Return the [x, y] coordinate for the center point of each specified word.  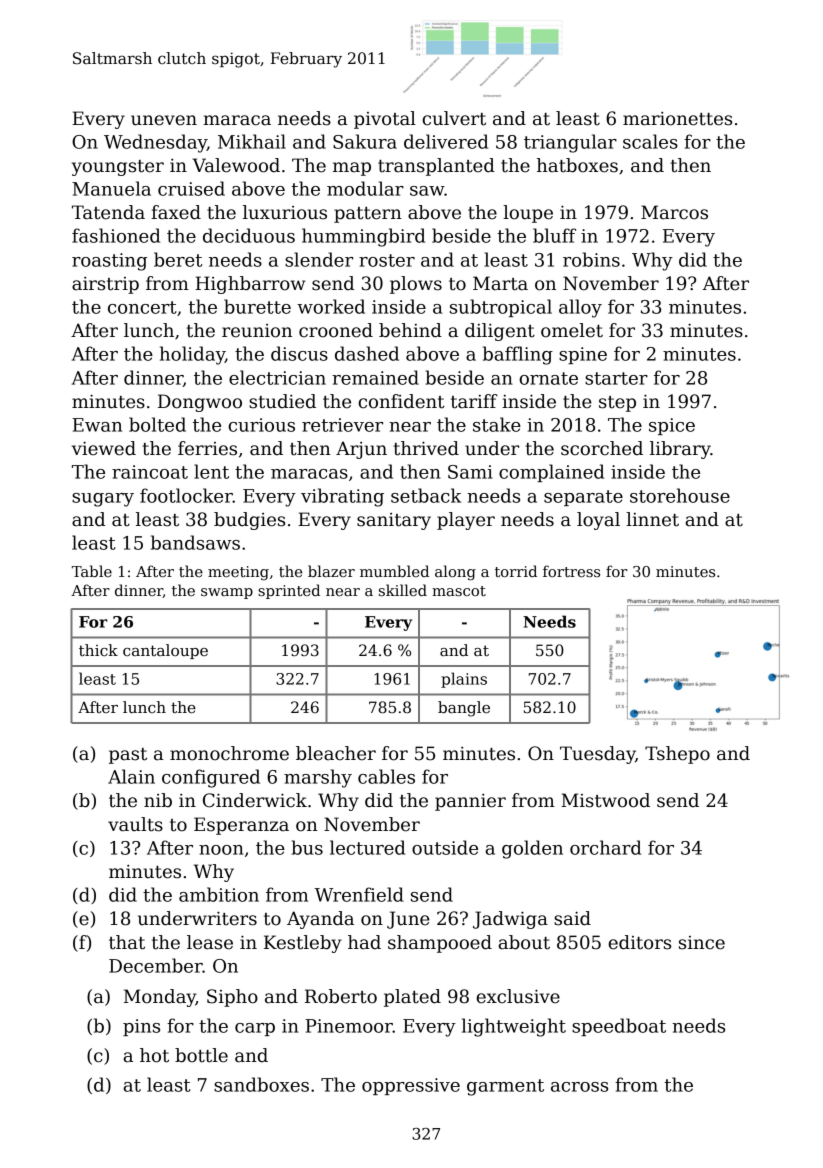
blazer [331, 571]
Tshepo [677, 755]
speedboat [619, 1027]
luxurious [285, 212]
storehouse [680, 495]
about [524, 942]
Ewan [97, 425]
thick [98, 650]
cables [386, 776]
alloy [580, 308]
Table [92, 571]
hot [154, 1055]
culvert [454, 118]
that [127, 942]
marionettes [677, 119]
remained [375, 377]
